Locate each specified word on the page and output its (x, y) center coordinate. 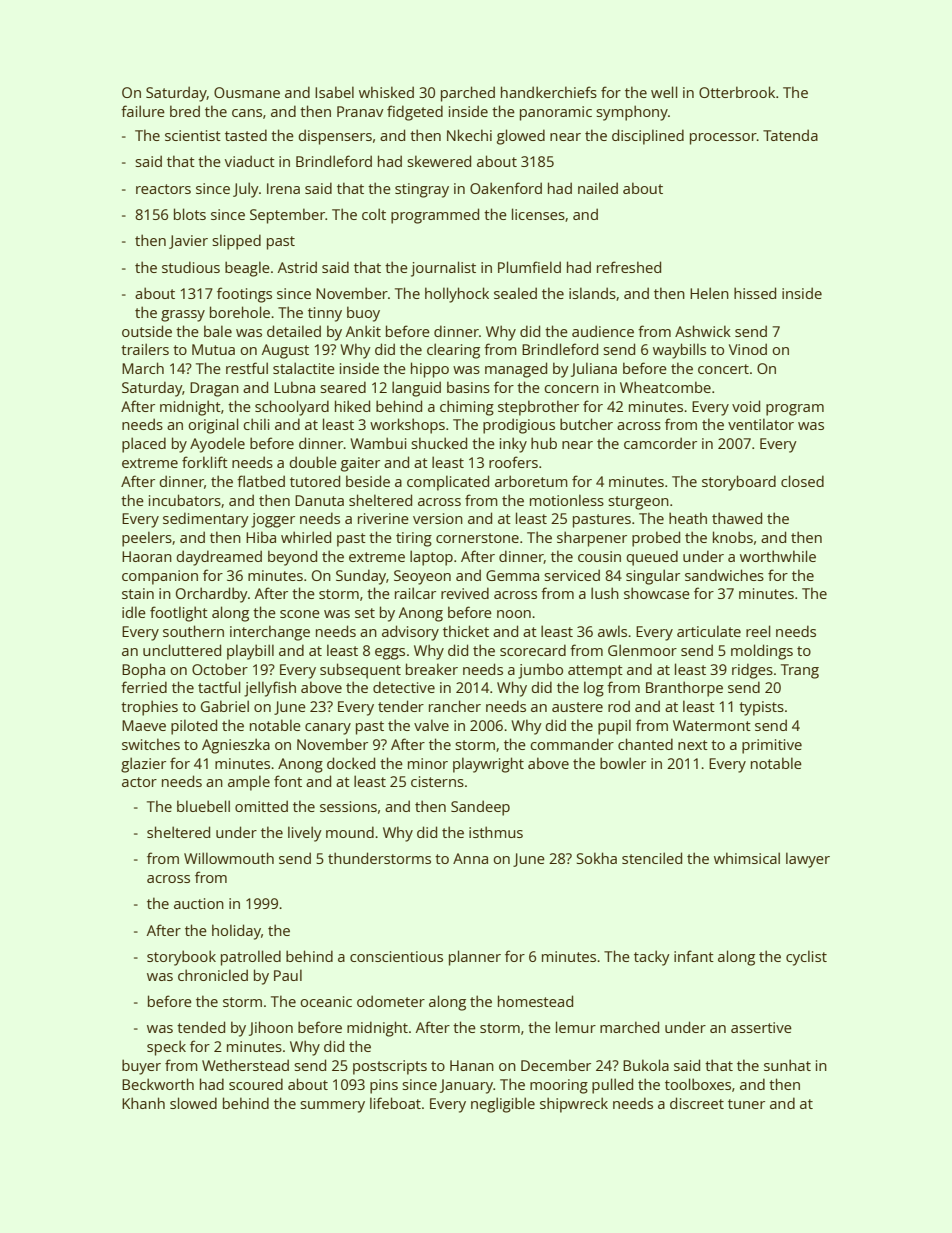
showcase (657, 593)
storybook (181, 958)
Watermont (712, 725)
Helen (709, 293)
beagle (247, 269)
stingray (422, 190)
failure (143, 111)
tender (401, 706)
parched (468, 94)
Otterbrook (737, 92)
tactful (219, 687)
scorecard (533, 650)
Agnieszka (236, 746)
